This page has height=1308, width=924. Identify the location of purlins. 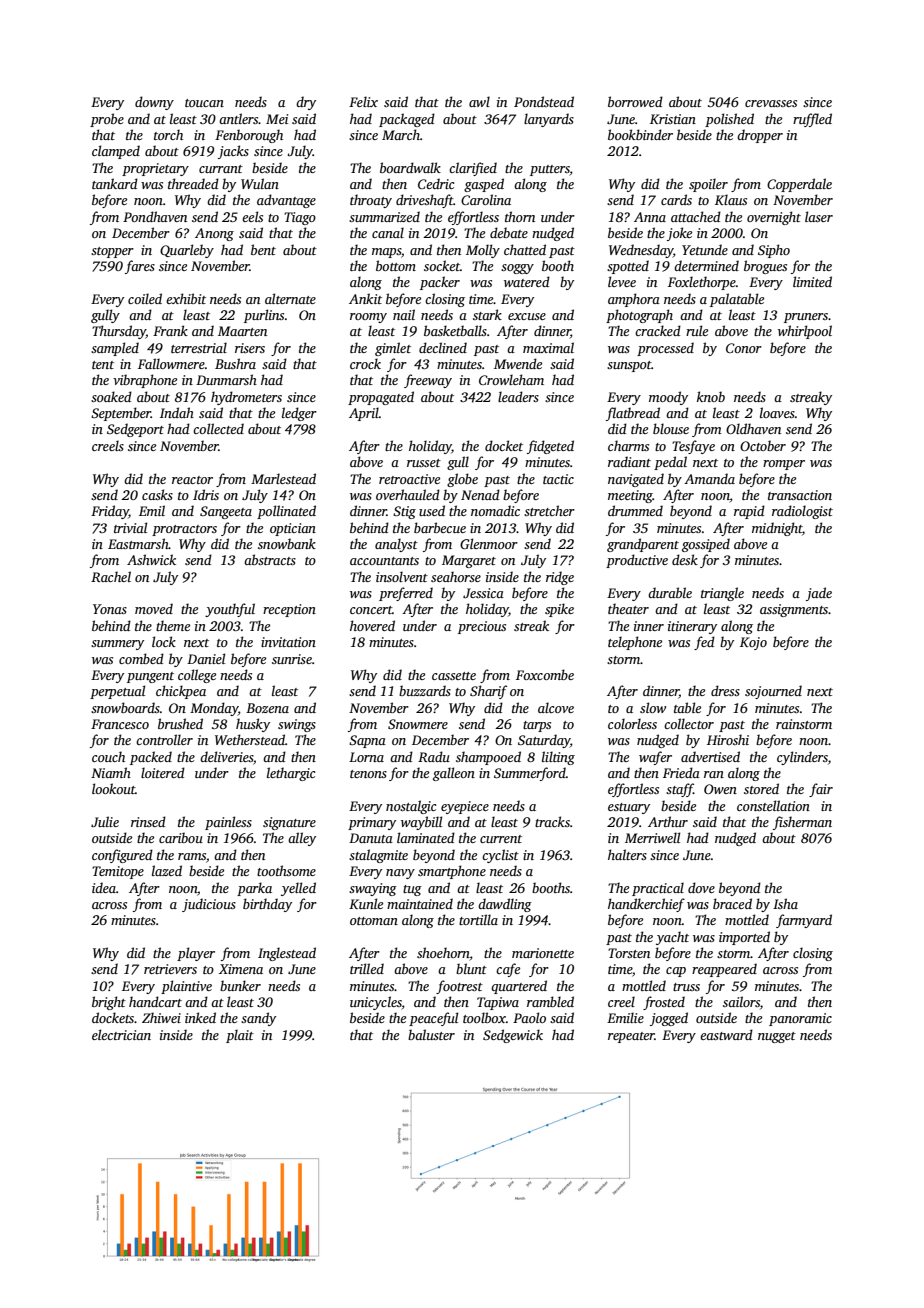
(264, 316).
